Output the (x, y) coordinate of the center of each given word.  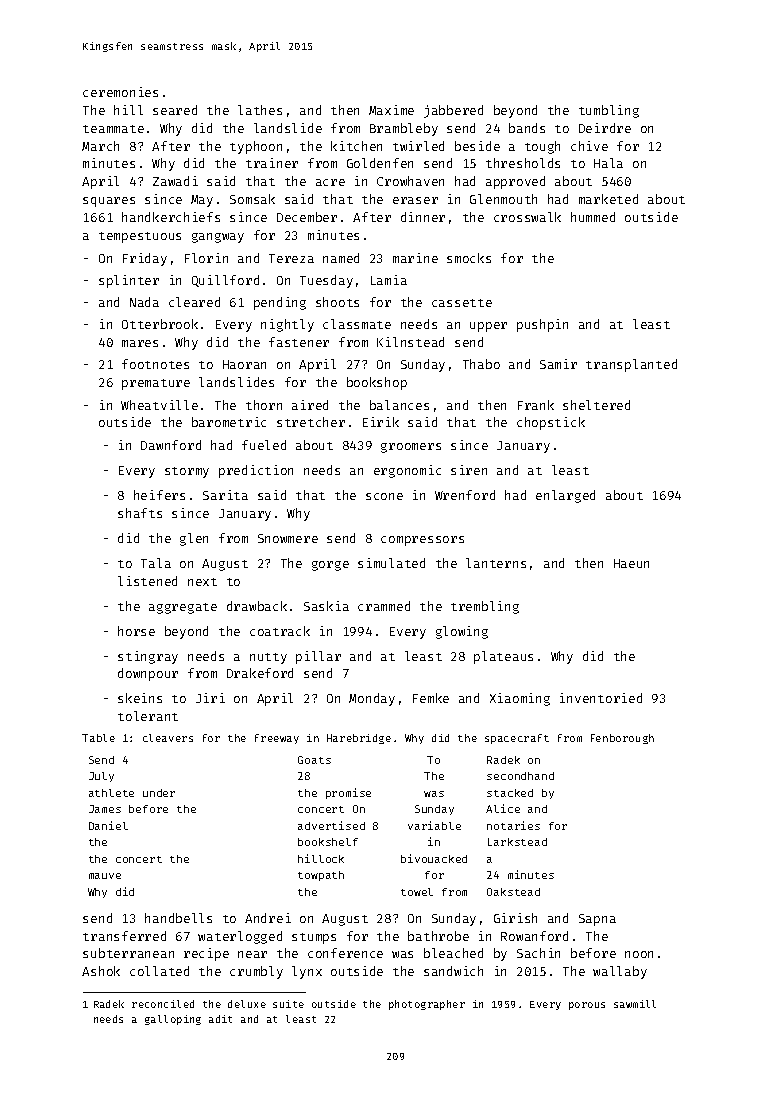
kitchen (356, 146)
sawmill (635, 1004)
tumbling (609, 111)
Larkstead (517, 842)
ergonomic (407, 471)
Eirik (381, 422)
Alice (503, 808)
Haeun (631, 563)
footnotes (155, 364)
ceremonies (120, 92)
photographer (427, 1005)
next (202, 582)
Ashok (101, 971)
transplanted (631, 365)
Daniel (108, 825)
